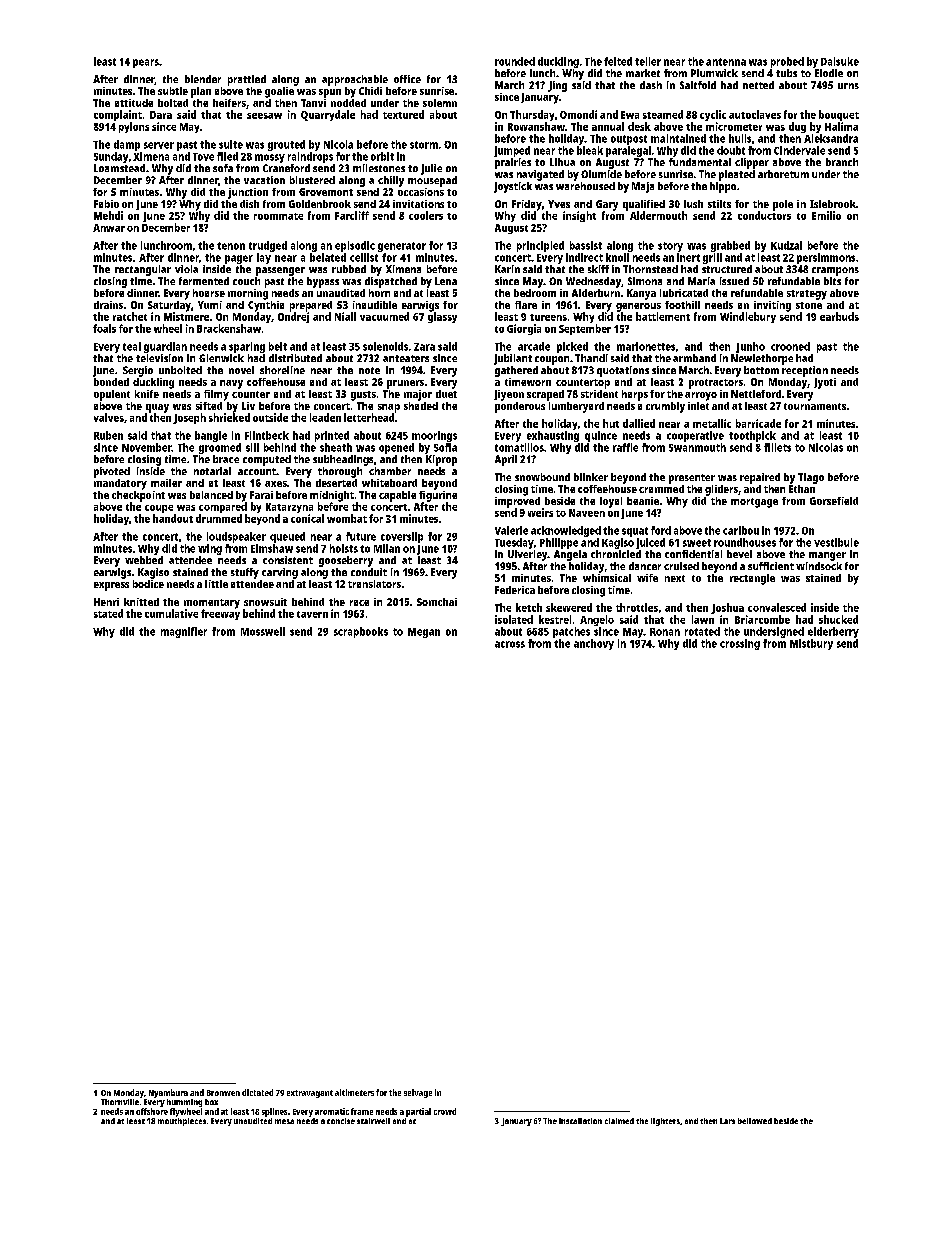  What do you see at coordinates (418, 1093) in the document?
I see `selvage` at bounding box center [418, 1093].
